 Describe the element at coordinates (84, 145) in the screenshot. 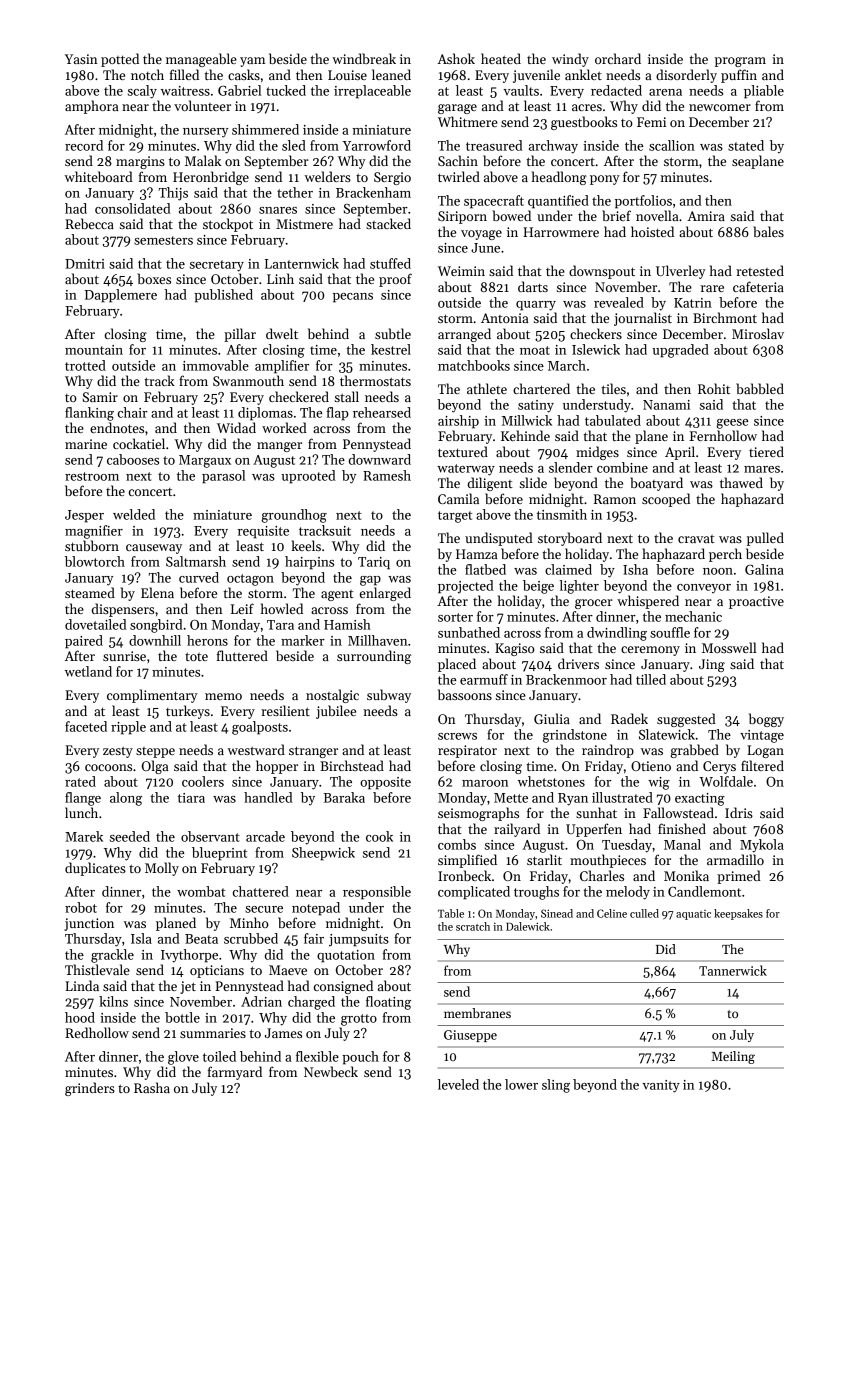

I see `record` at that location.
